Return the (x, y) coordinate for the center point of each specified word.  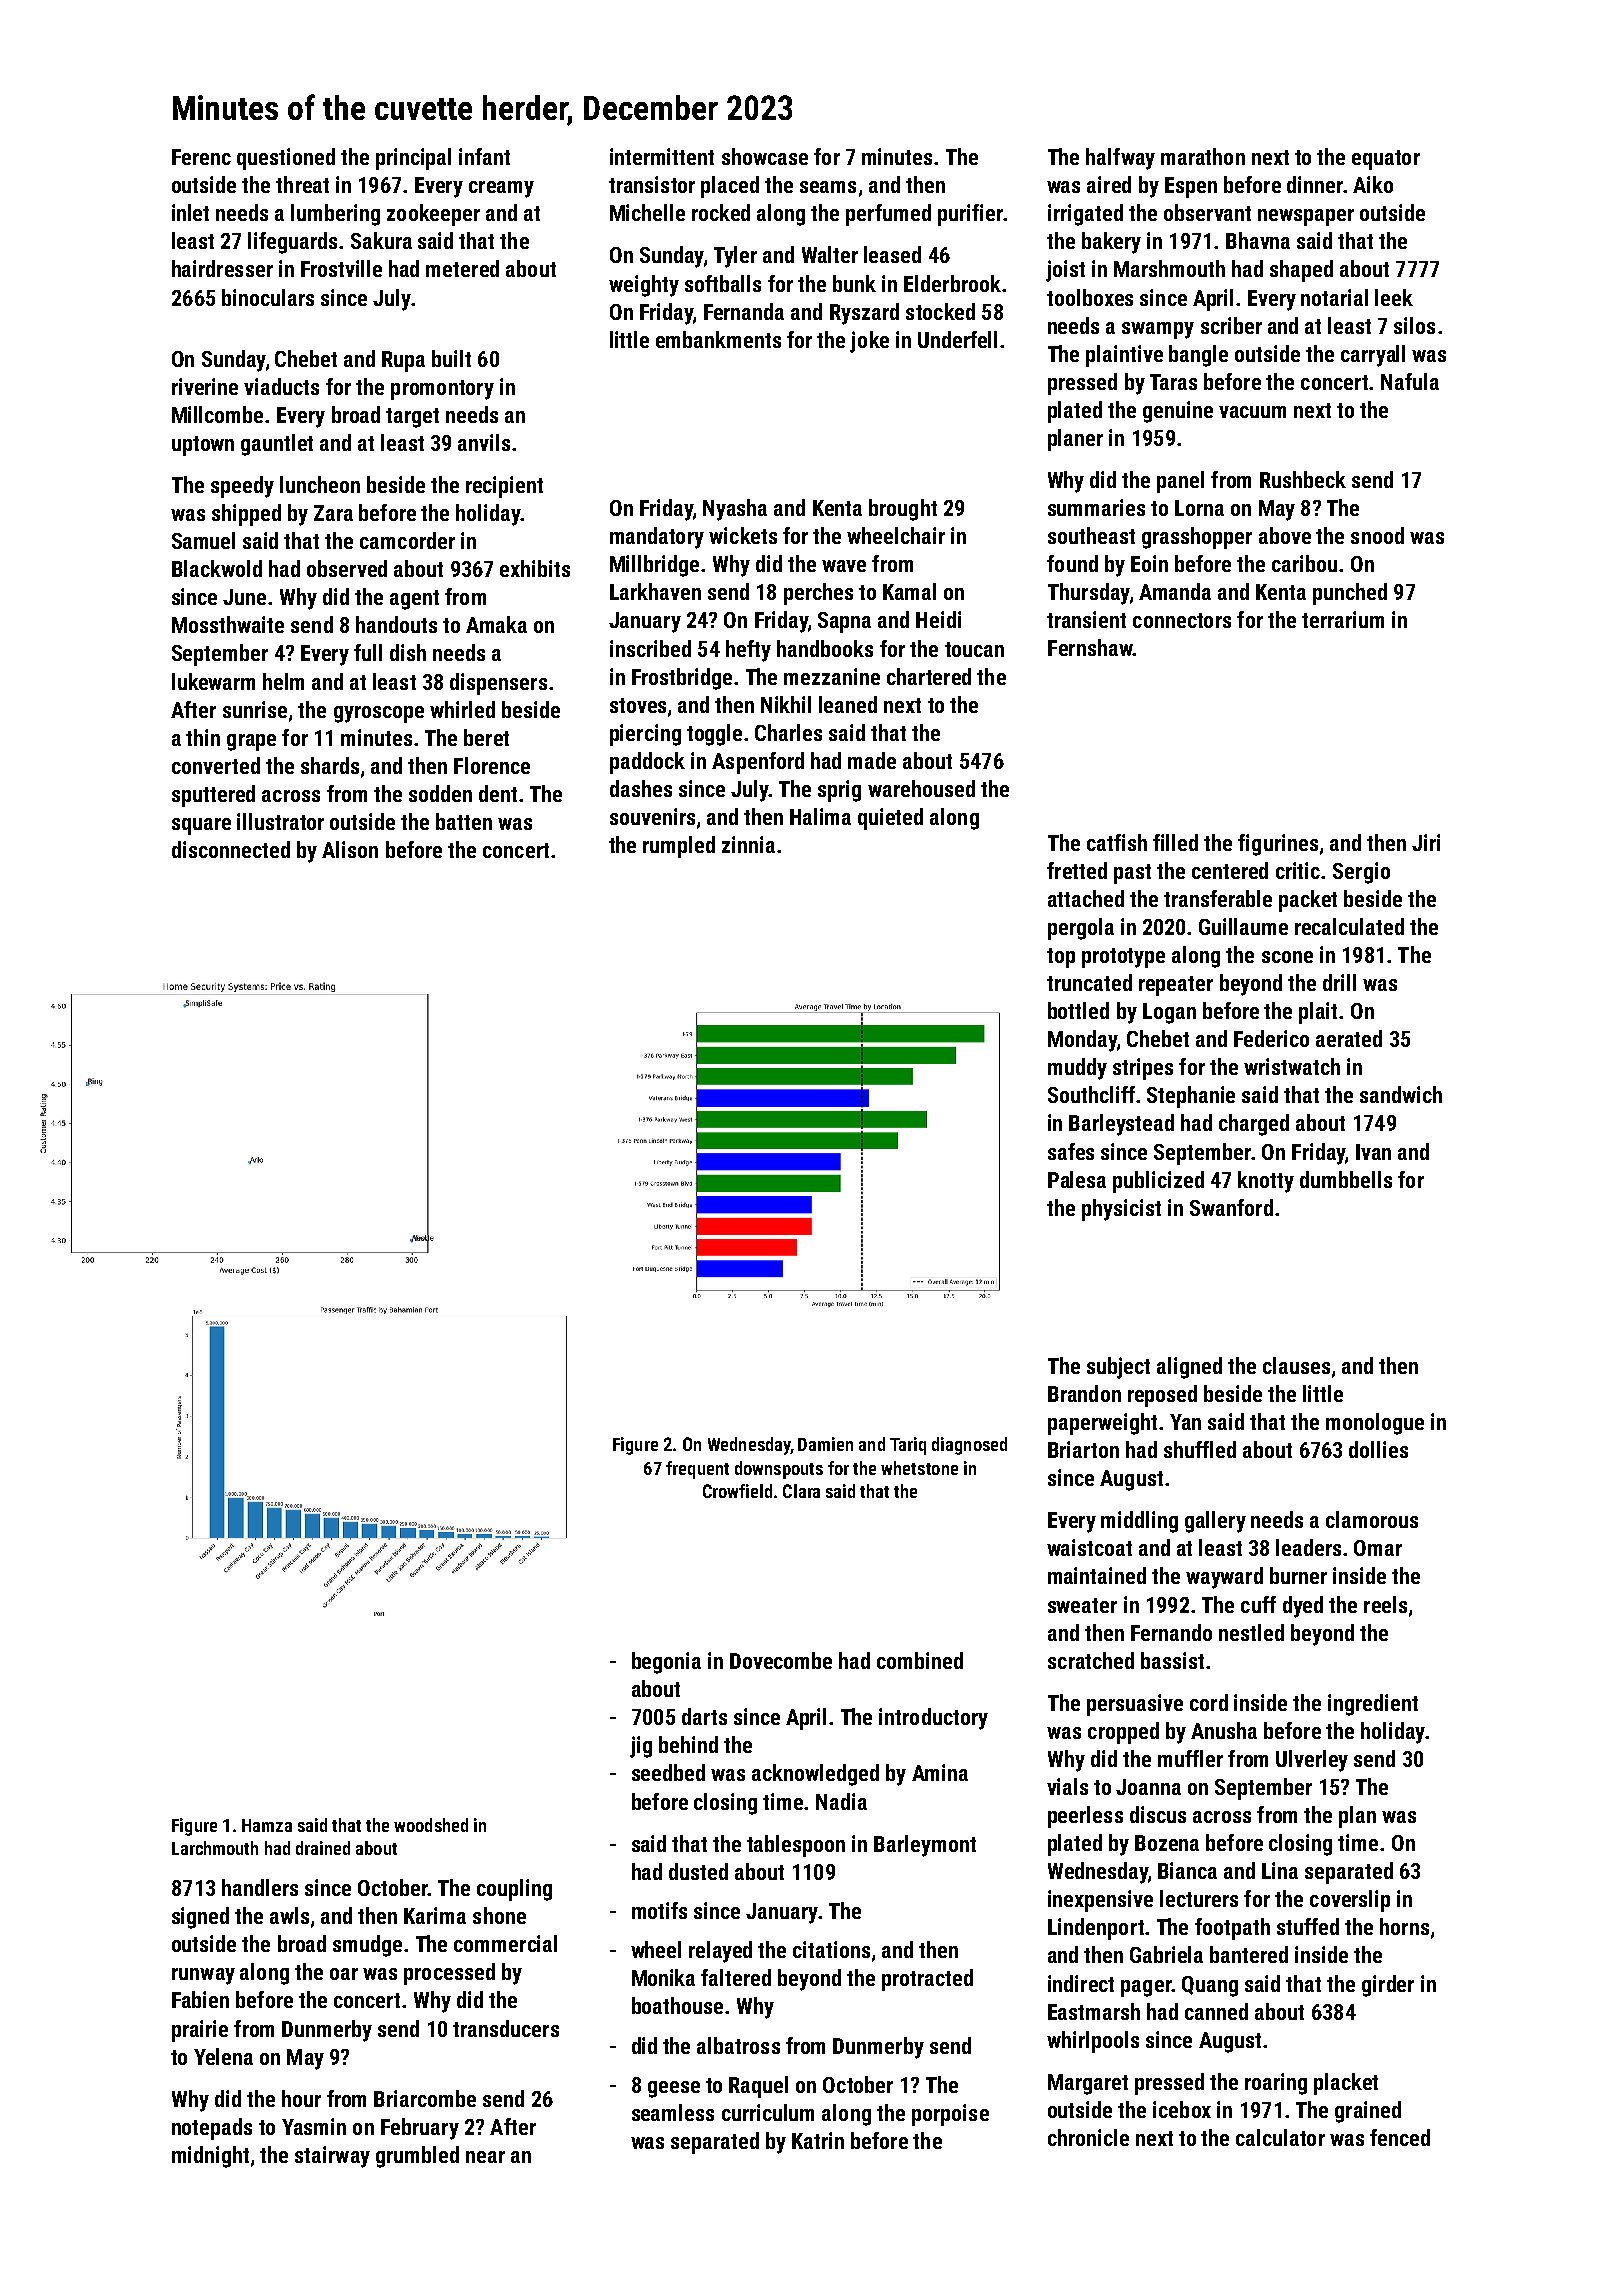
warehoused (921, 788)
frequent (697, 1470)
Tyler (735, 257)
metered (462, 268)
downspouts (779, 1470)
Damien (825, 1444)
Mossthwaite (228, 624)
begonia (666, 1663)
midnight (210, 2157)
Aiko (1373, 184)
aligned (1189, 1368)
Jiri (1426, 842)
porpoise (950, 2115)
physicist (1121, 1210)
